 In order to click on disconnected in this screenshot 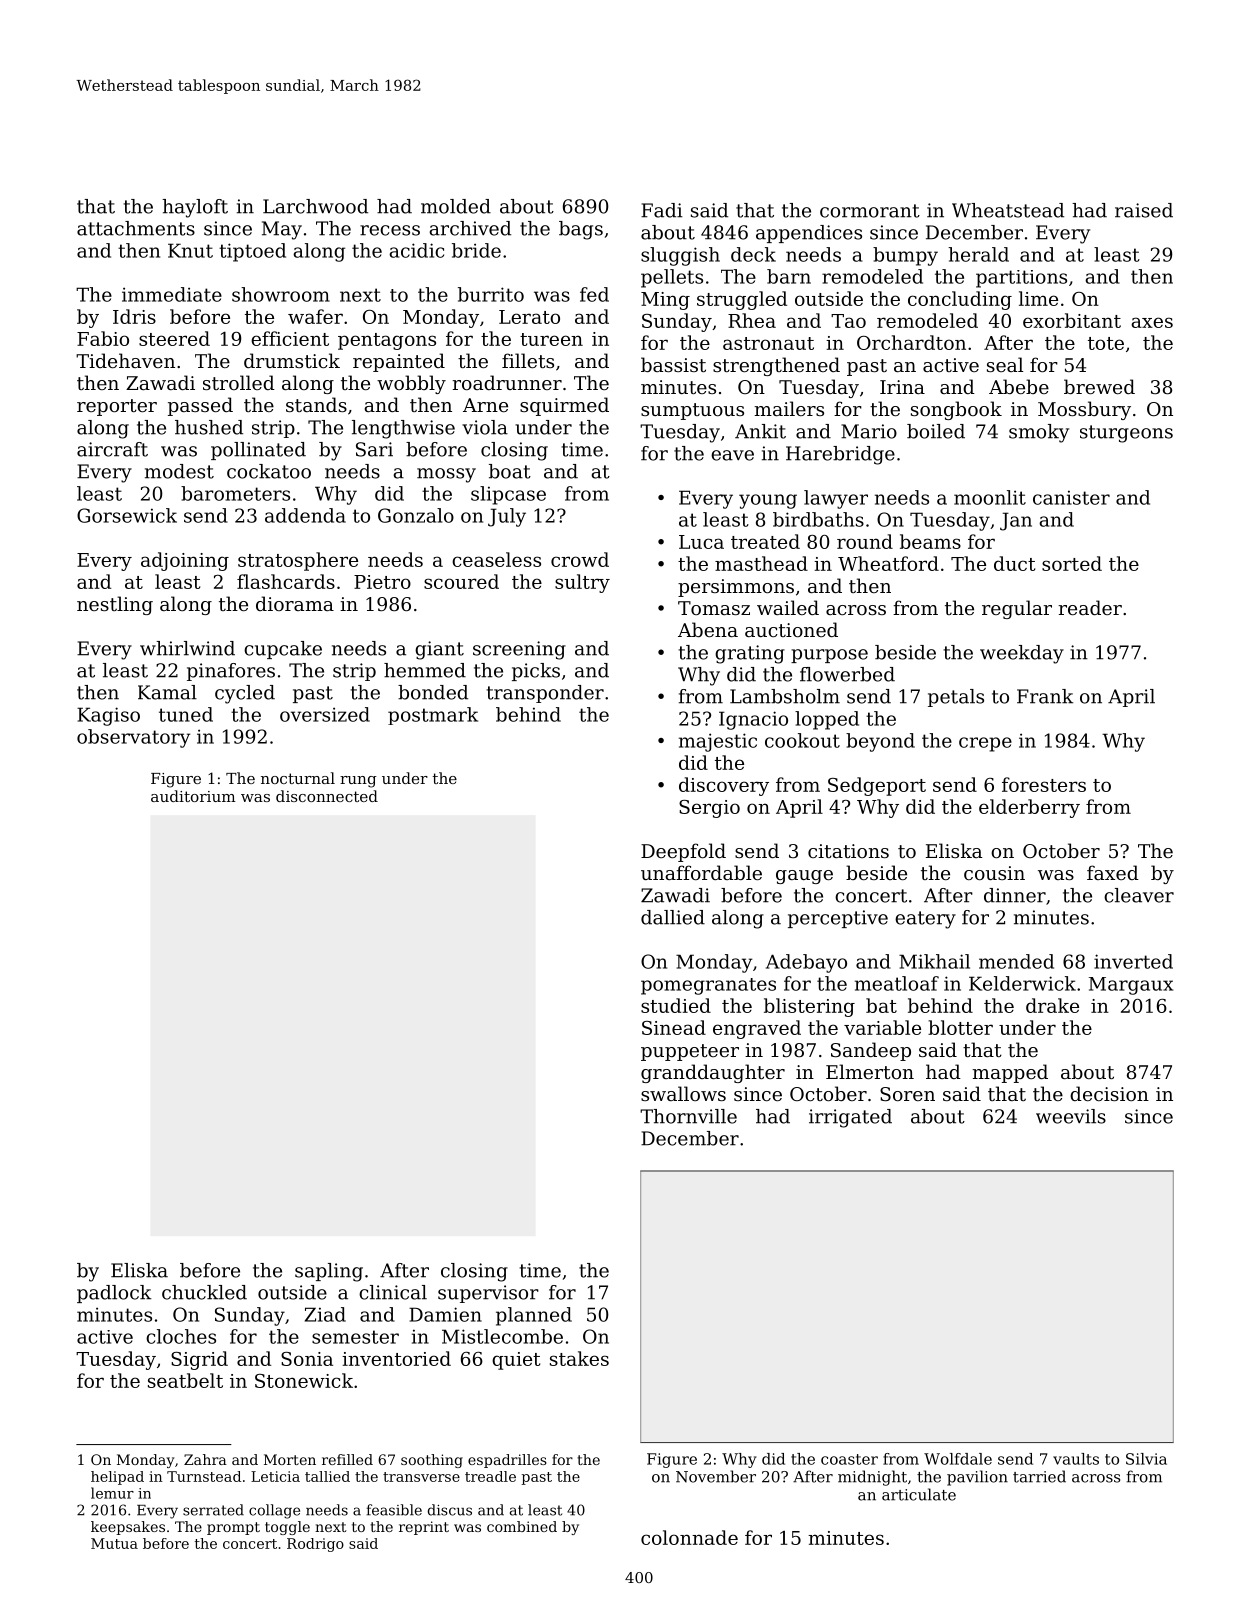, I will do `click(327, 796)`.
